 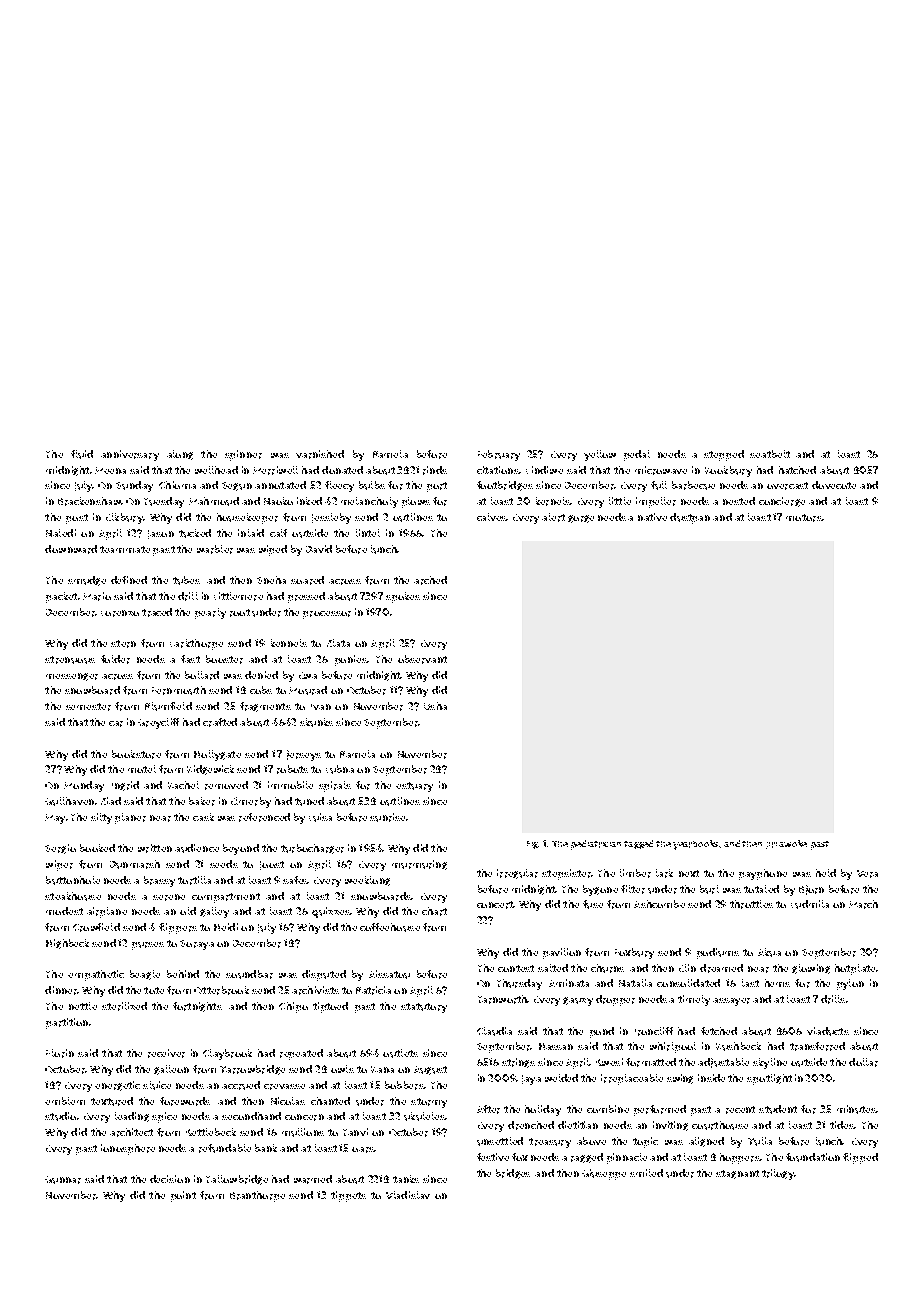 I want to click on observant, so click(x=422, y=659).
